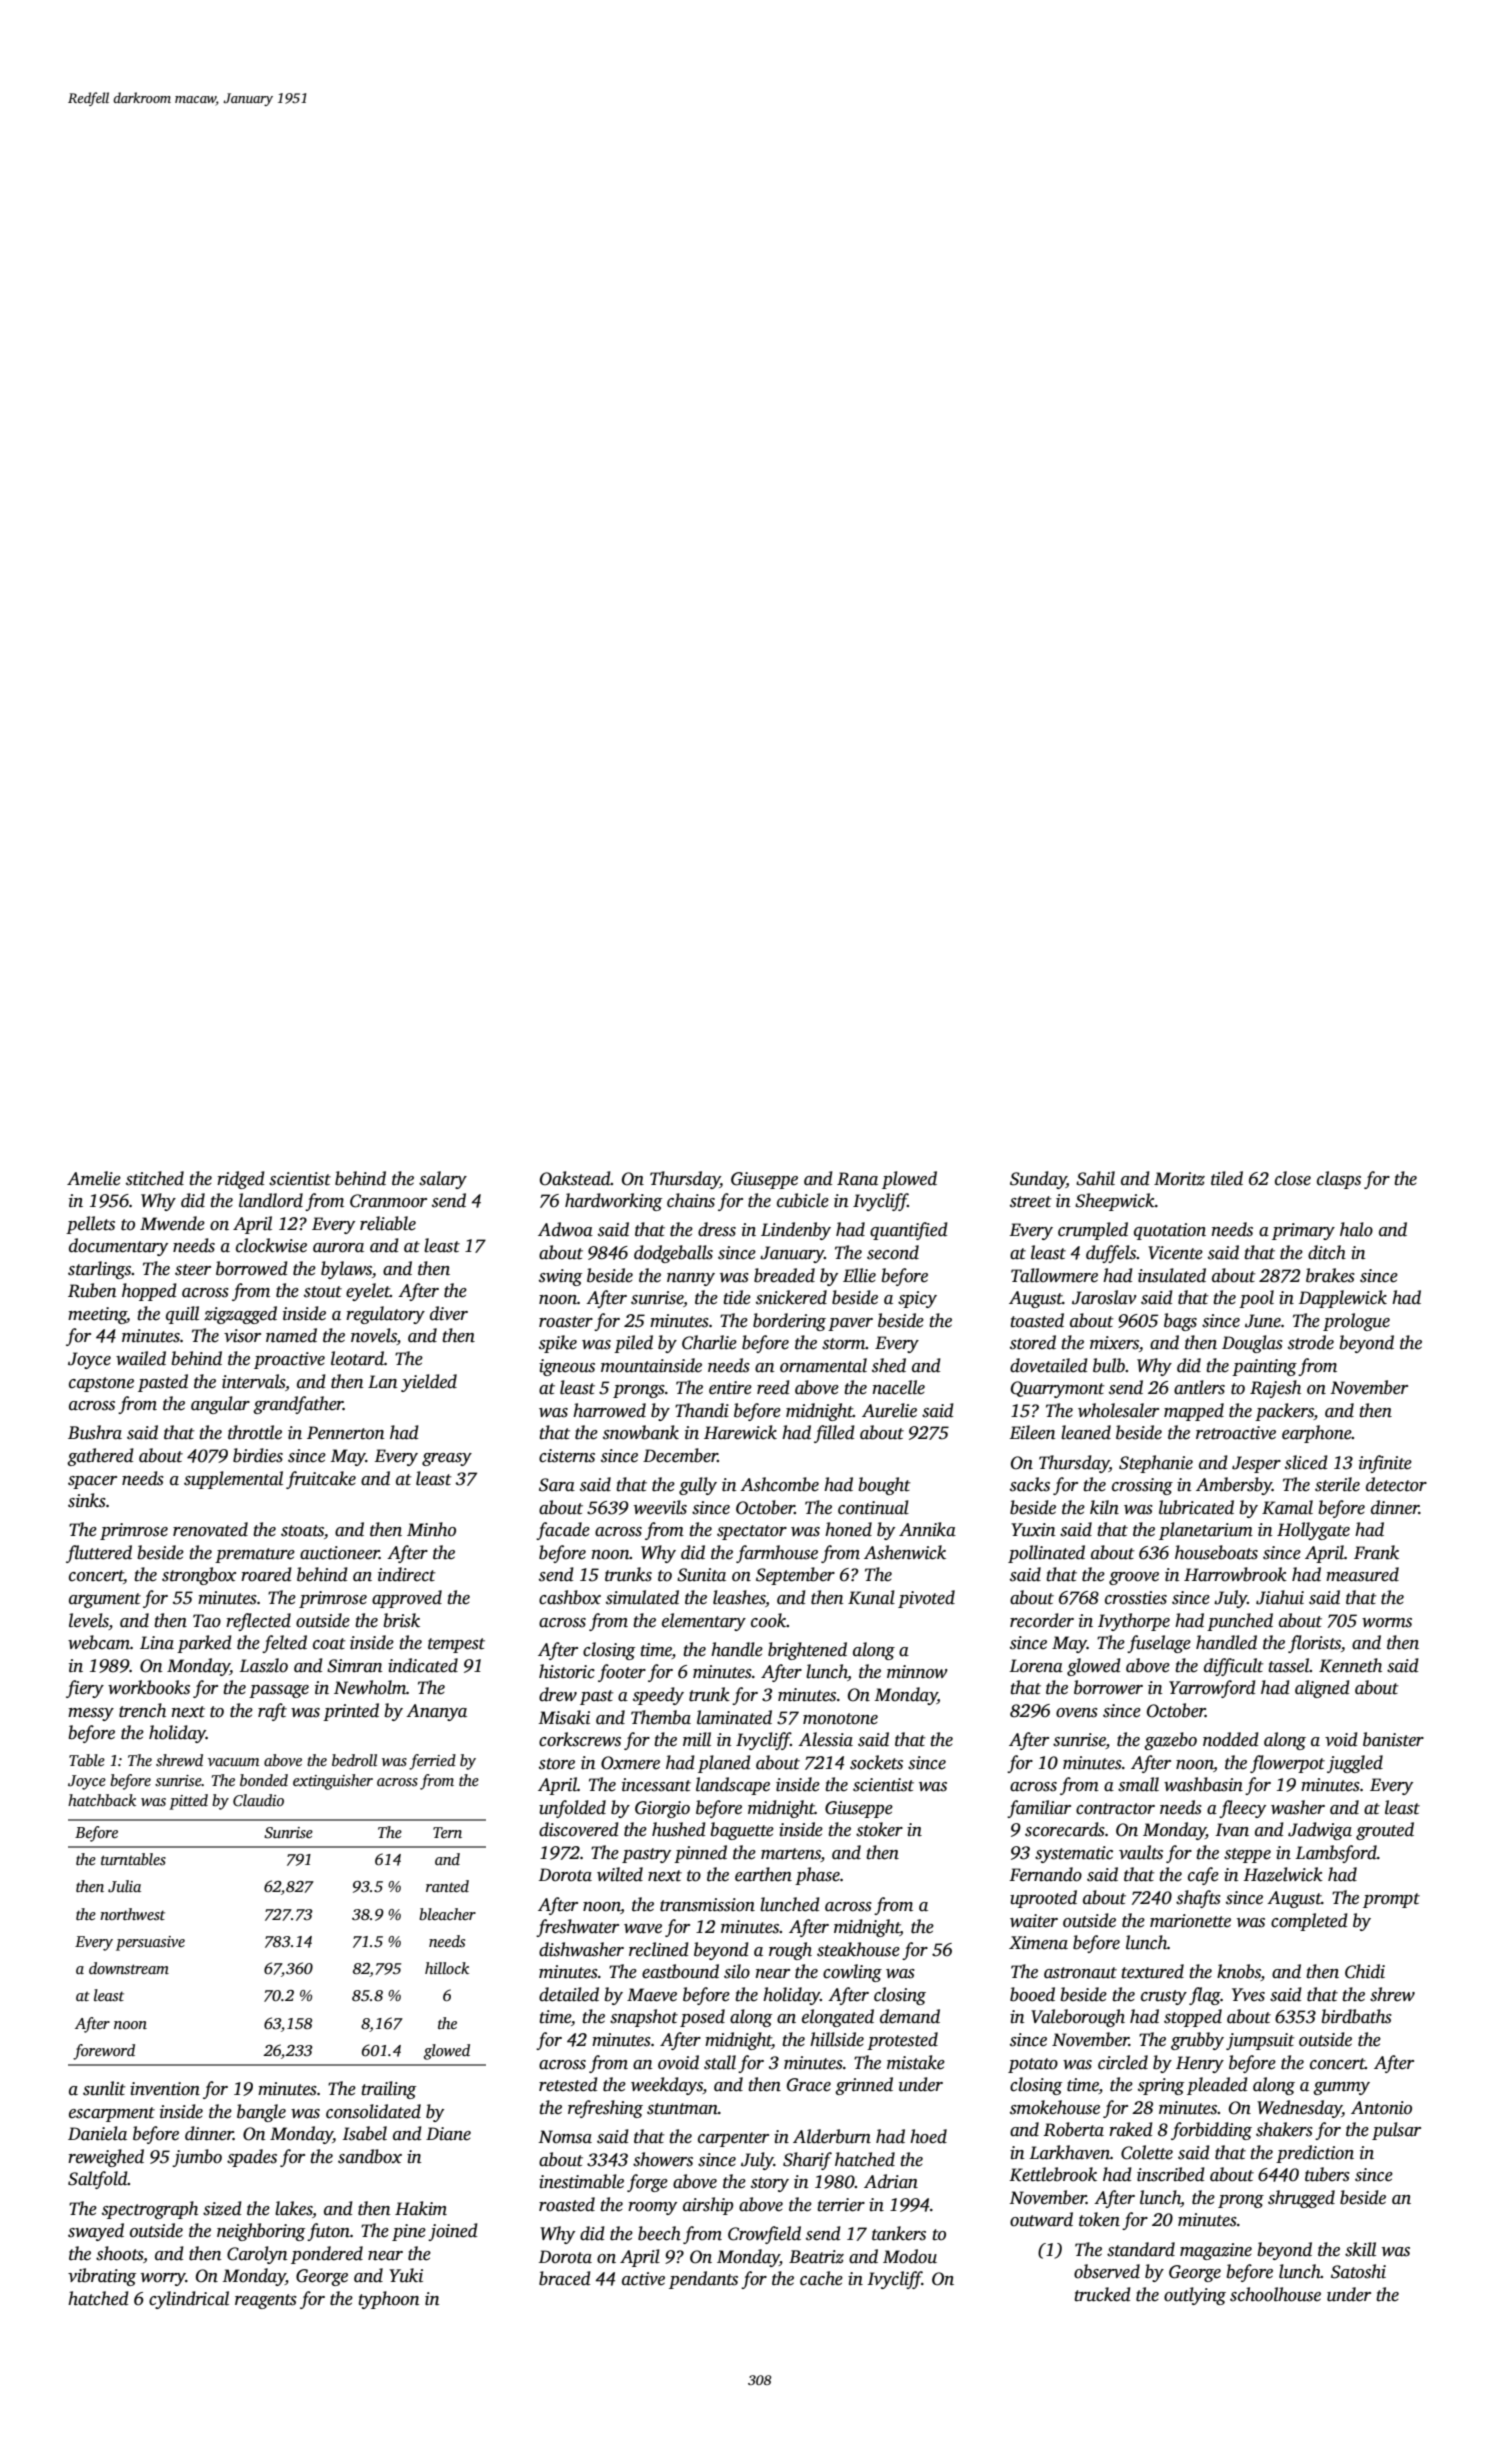  Describe the element at coordinates (899, 1387) in the screenshot. I see `nacelle` at that location.
